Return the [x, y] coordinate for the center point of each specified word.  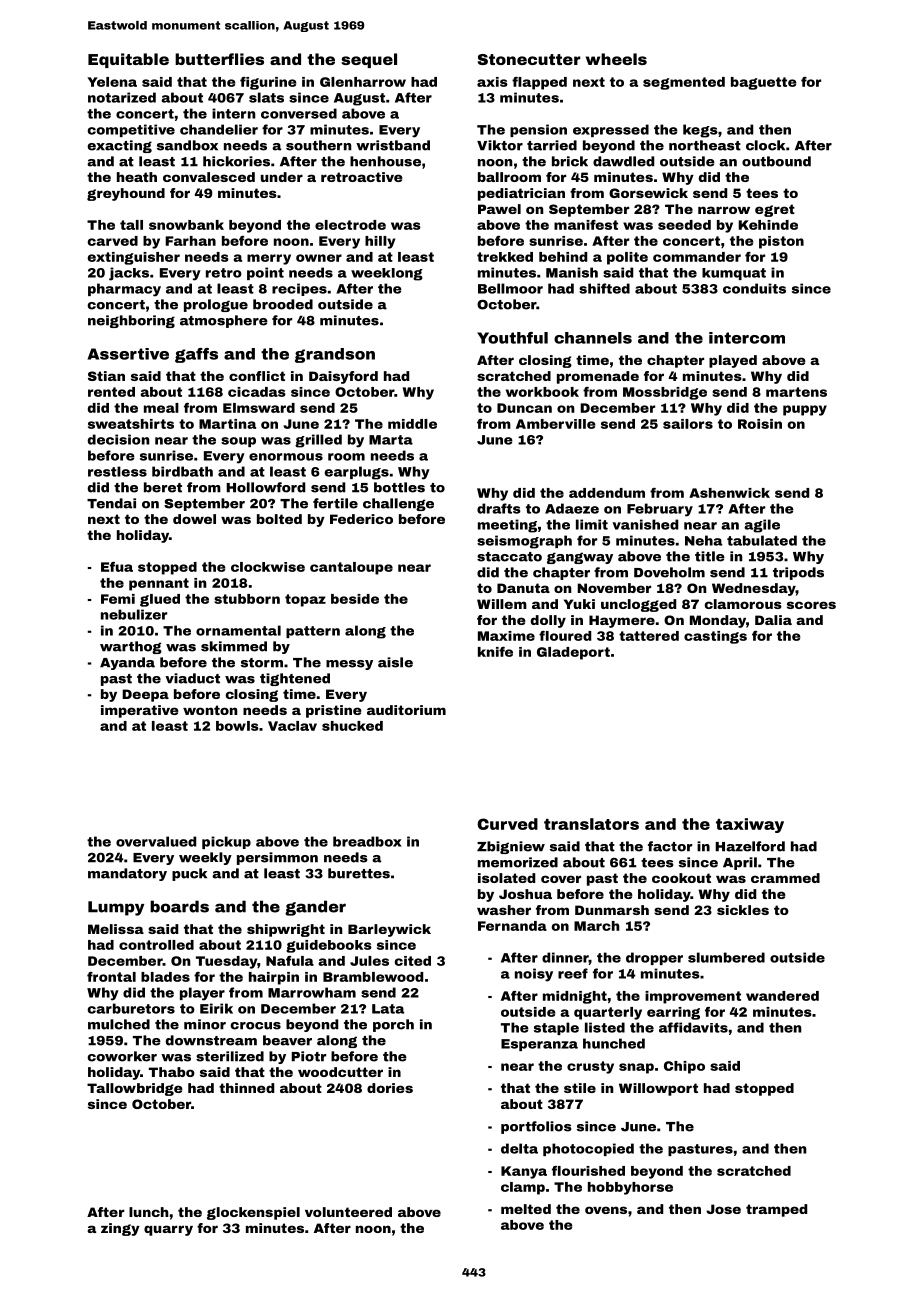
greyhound [126, 194]
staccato [509, 557]
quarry [168, 1230]
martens [796, 392]
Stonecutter [529, 59]
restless [117, 471]
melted [526, 1209]
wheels [616, 59]
